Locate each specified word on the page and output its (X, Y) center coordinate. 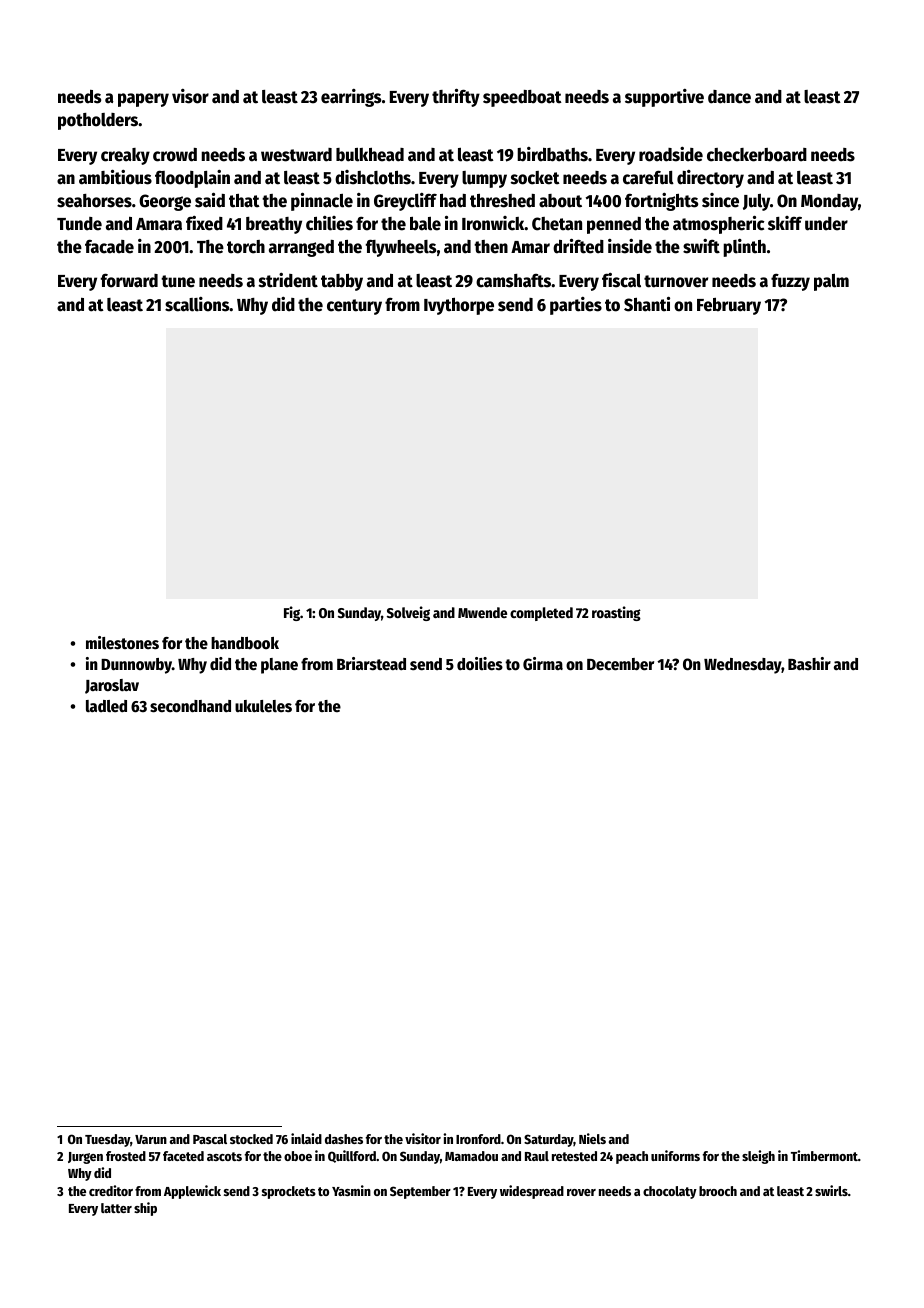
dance (729, 97)
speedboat (522, 98)
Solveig (408, 613)
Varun (151, 1139)
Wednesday (743, 666)
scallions (197, 304)
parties (576, 306)
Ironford (478, 1139)
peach (632, 1157)
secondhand (190, 706)
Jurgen (85, 1158)
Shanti (647, 304)
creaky (125, 156)
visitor (423, 1138)
